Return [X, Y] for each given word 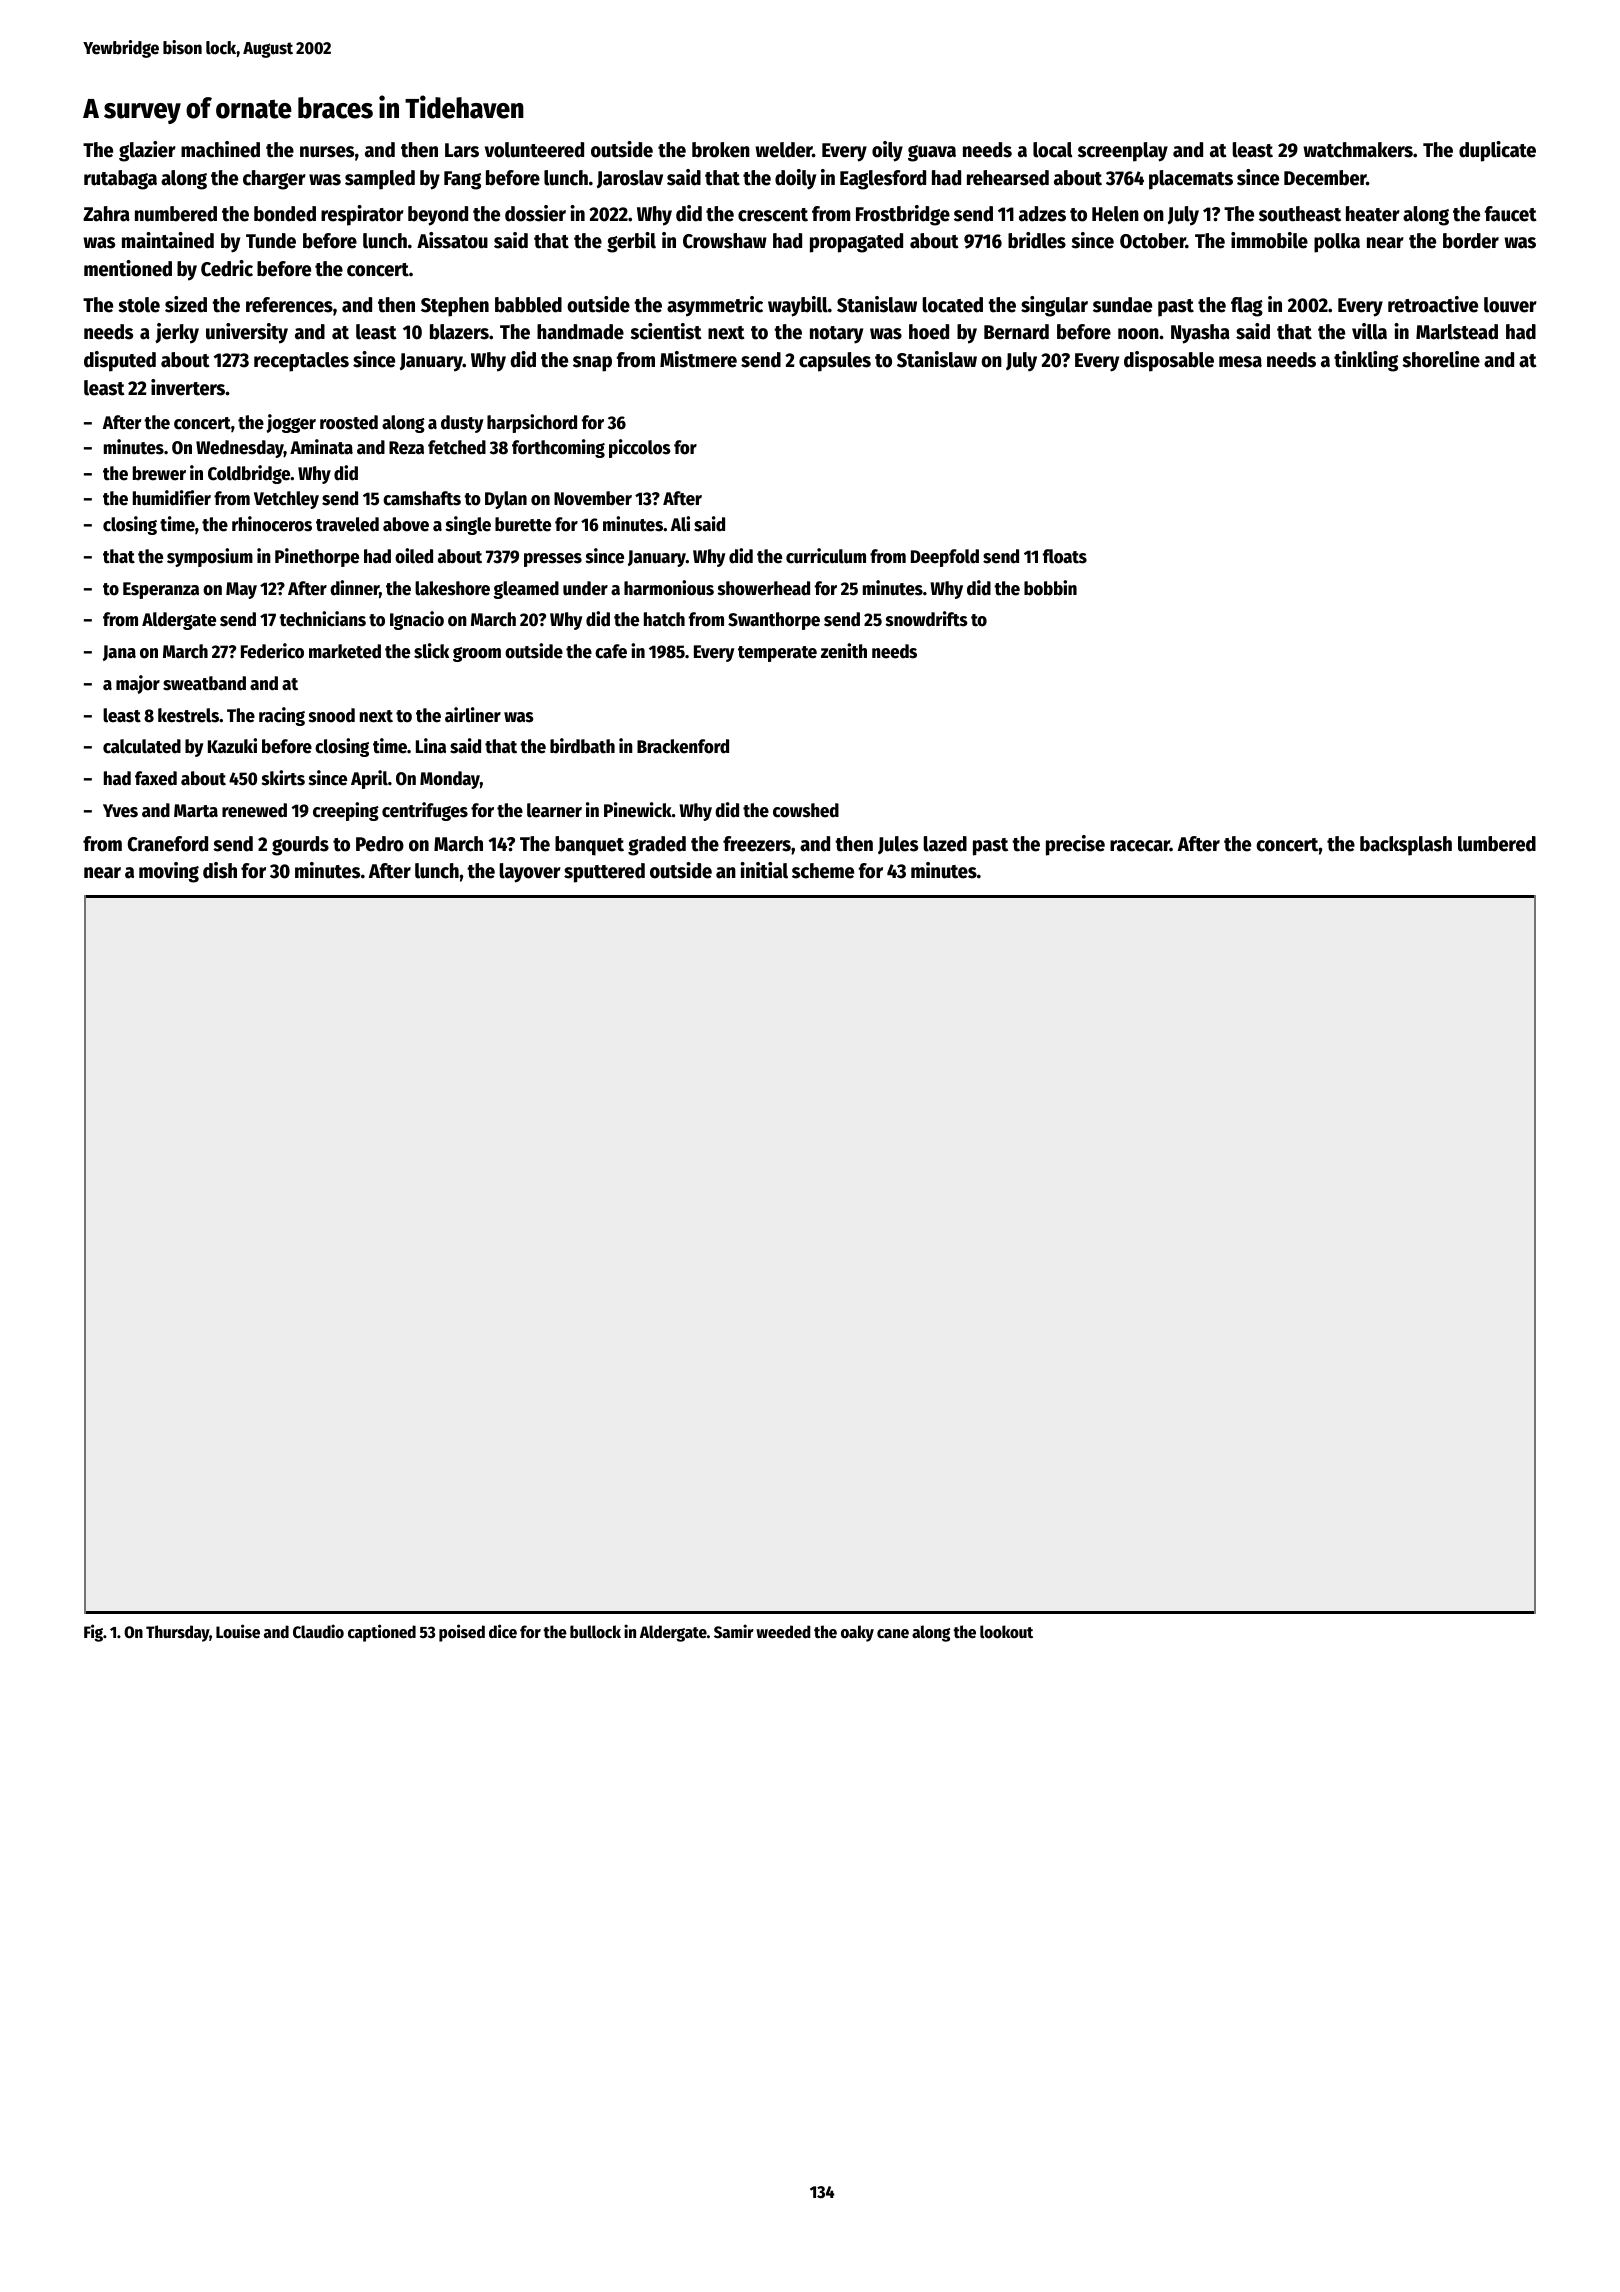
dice [503, 1631]
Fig [93, 1633]
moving [169, 872]
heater [1373, 214]
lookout [1006, 1632]
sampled [380, 180]
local [1052, 150]
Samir [734, 1631]
